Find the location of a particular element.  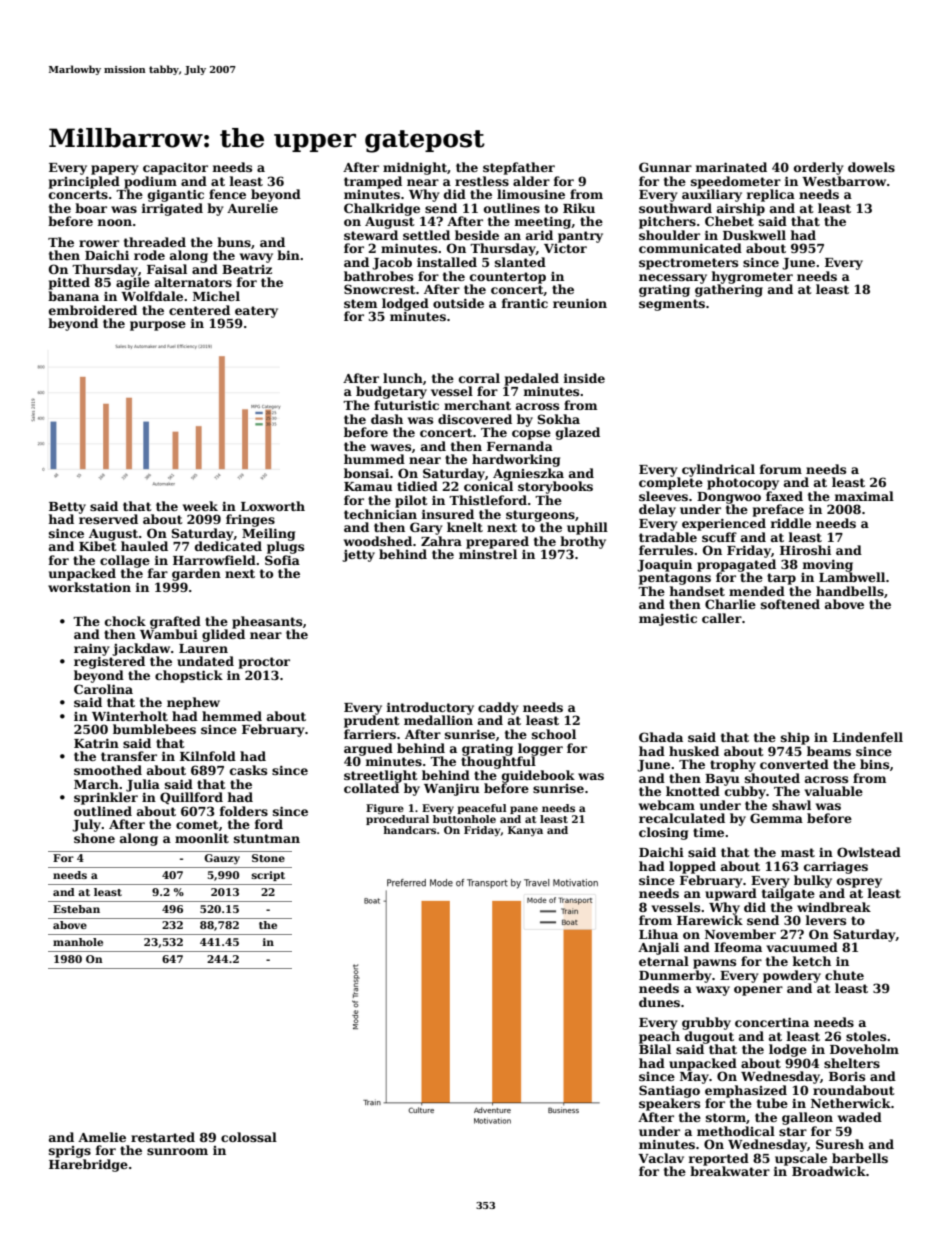

Westbarrow is located at coordinates (844, 181).
